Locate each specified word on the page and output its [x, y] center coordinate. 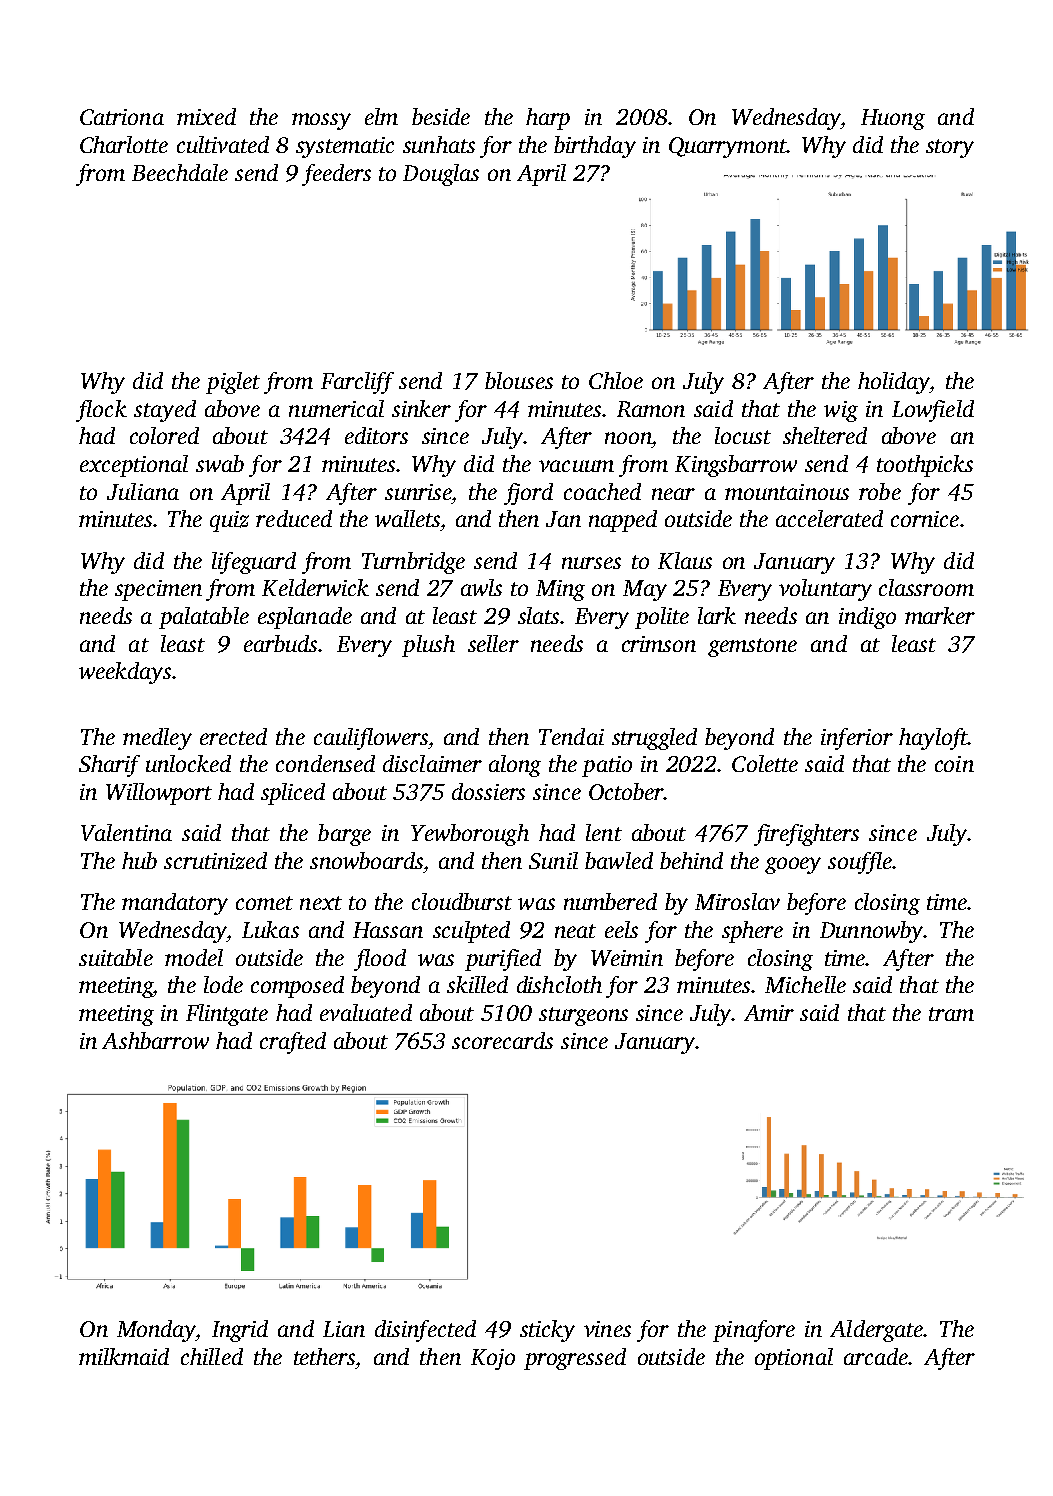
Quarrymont [728, 147]
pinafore [754, 1331]
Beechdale [180, 172]
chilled [212, 1356]
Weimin [627, 958]
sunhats [439, 144]
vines [607, 1329]
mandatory [175, 904]
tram [951, 1014]
